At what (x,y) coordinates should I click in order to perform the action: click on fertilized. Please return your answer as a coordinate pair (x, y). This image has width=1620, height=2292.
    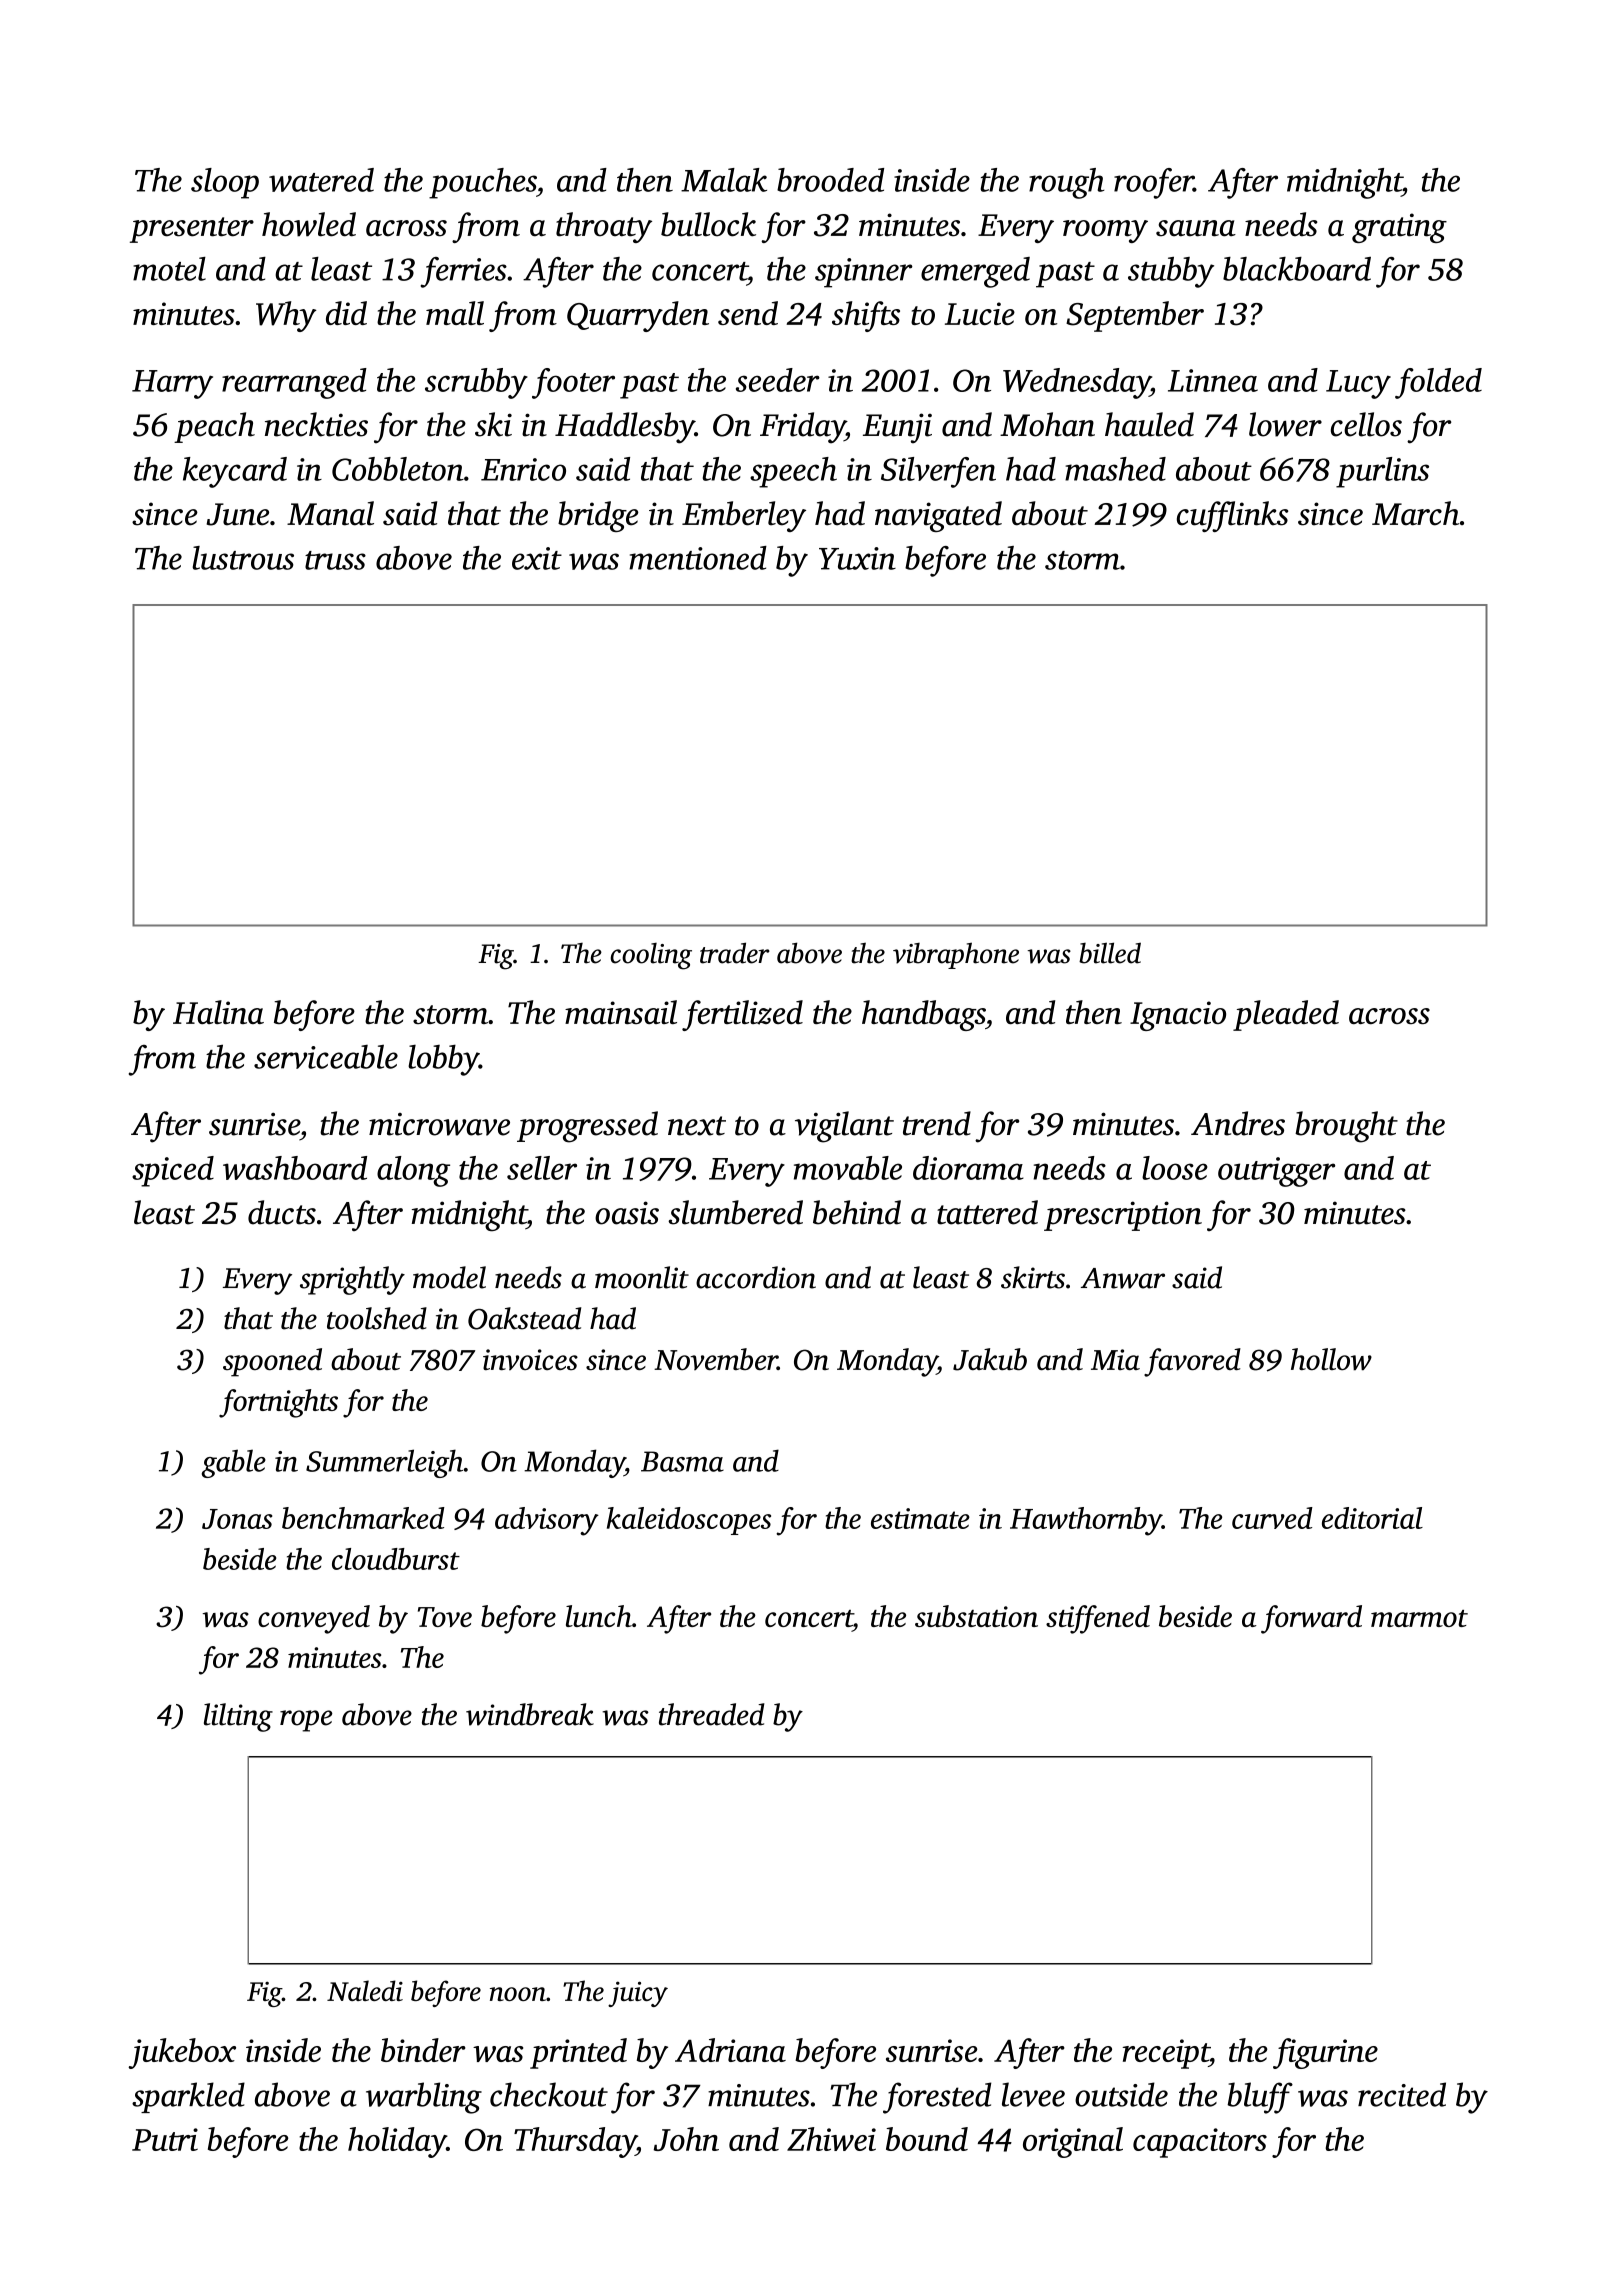
    Looking at the image, I should click on (742, 1015).
